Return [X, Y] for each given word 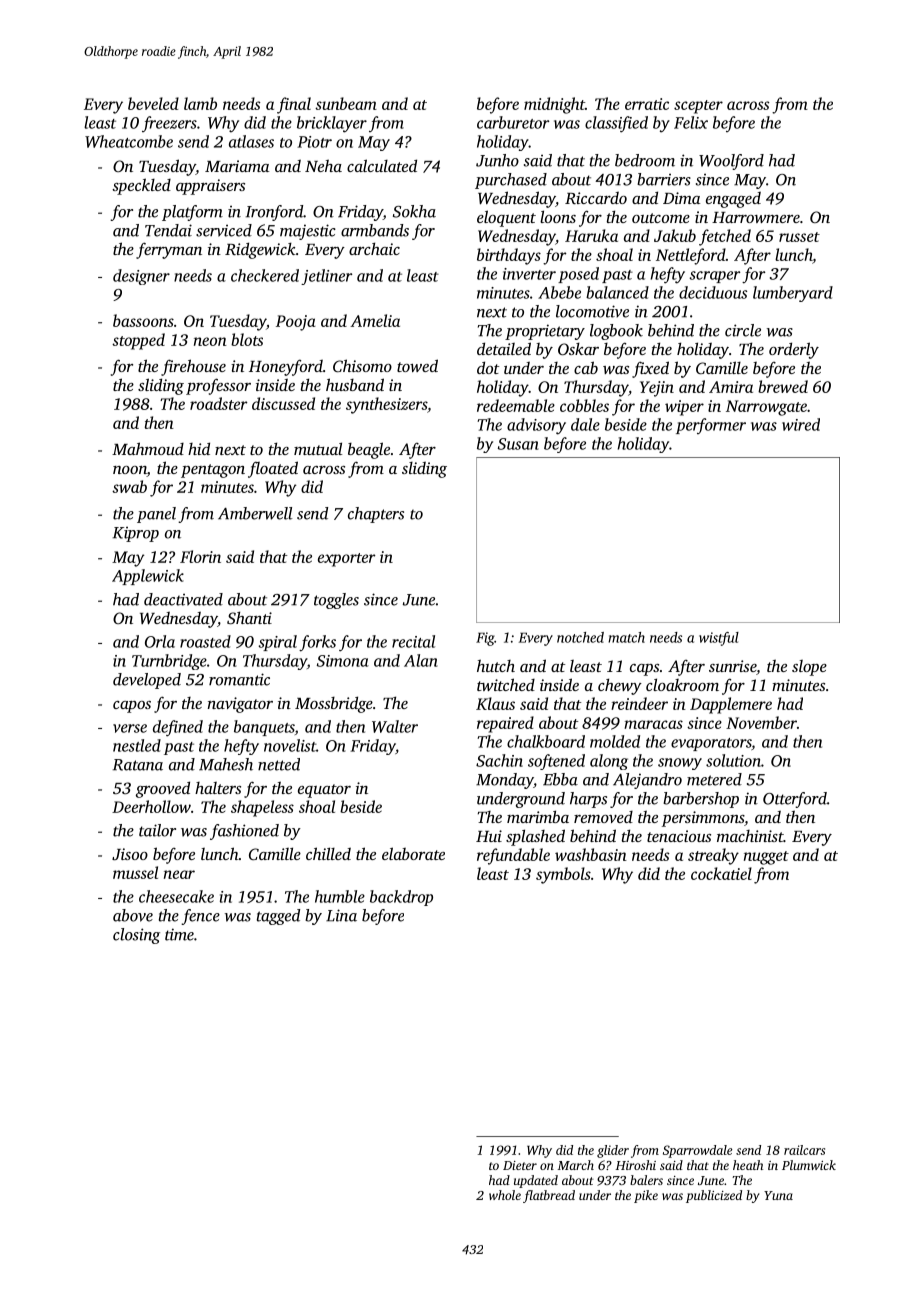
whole [505, 1195]
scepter [698, 107]
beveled [153, 103]
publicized [714, 1196]
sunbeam [346, 103]
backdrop [401, 898]
